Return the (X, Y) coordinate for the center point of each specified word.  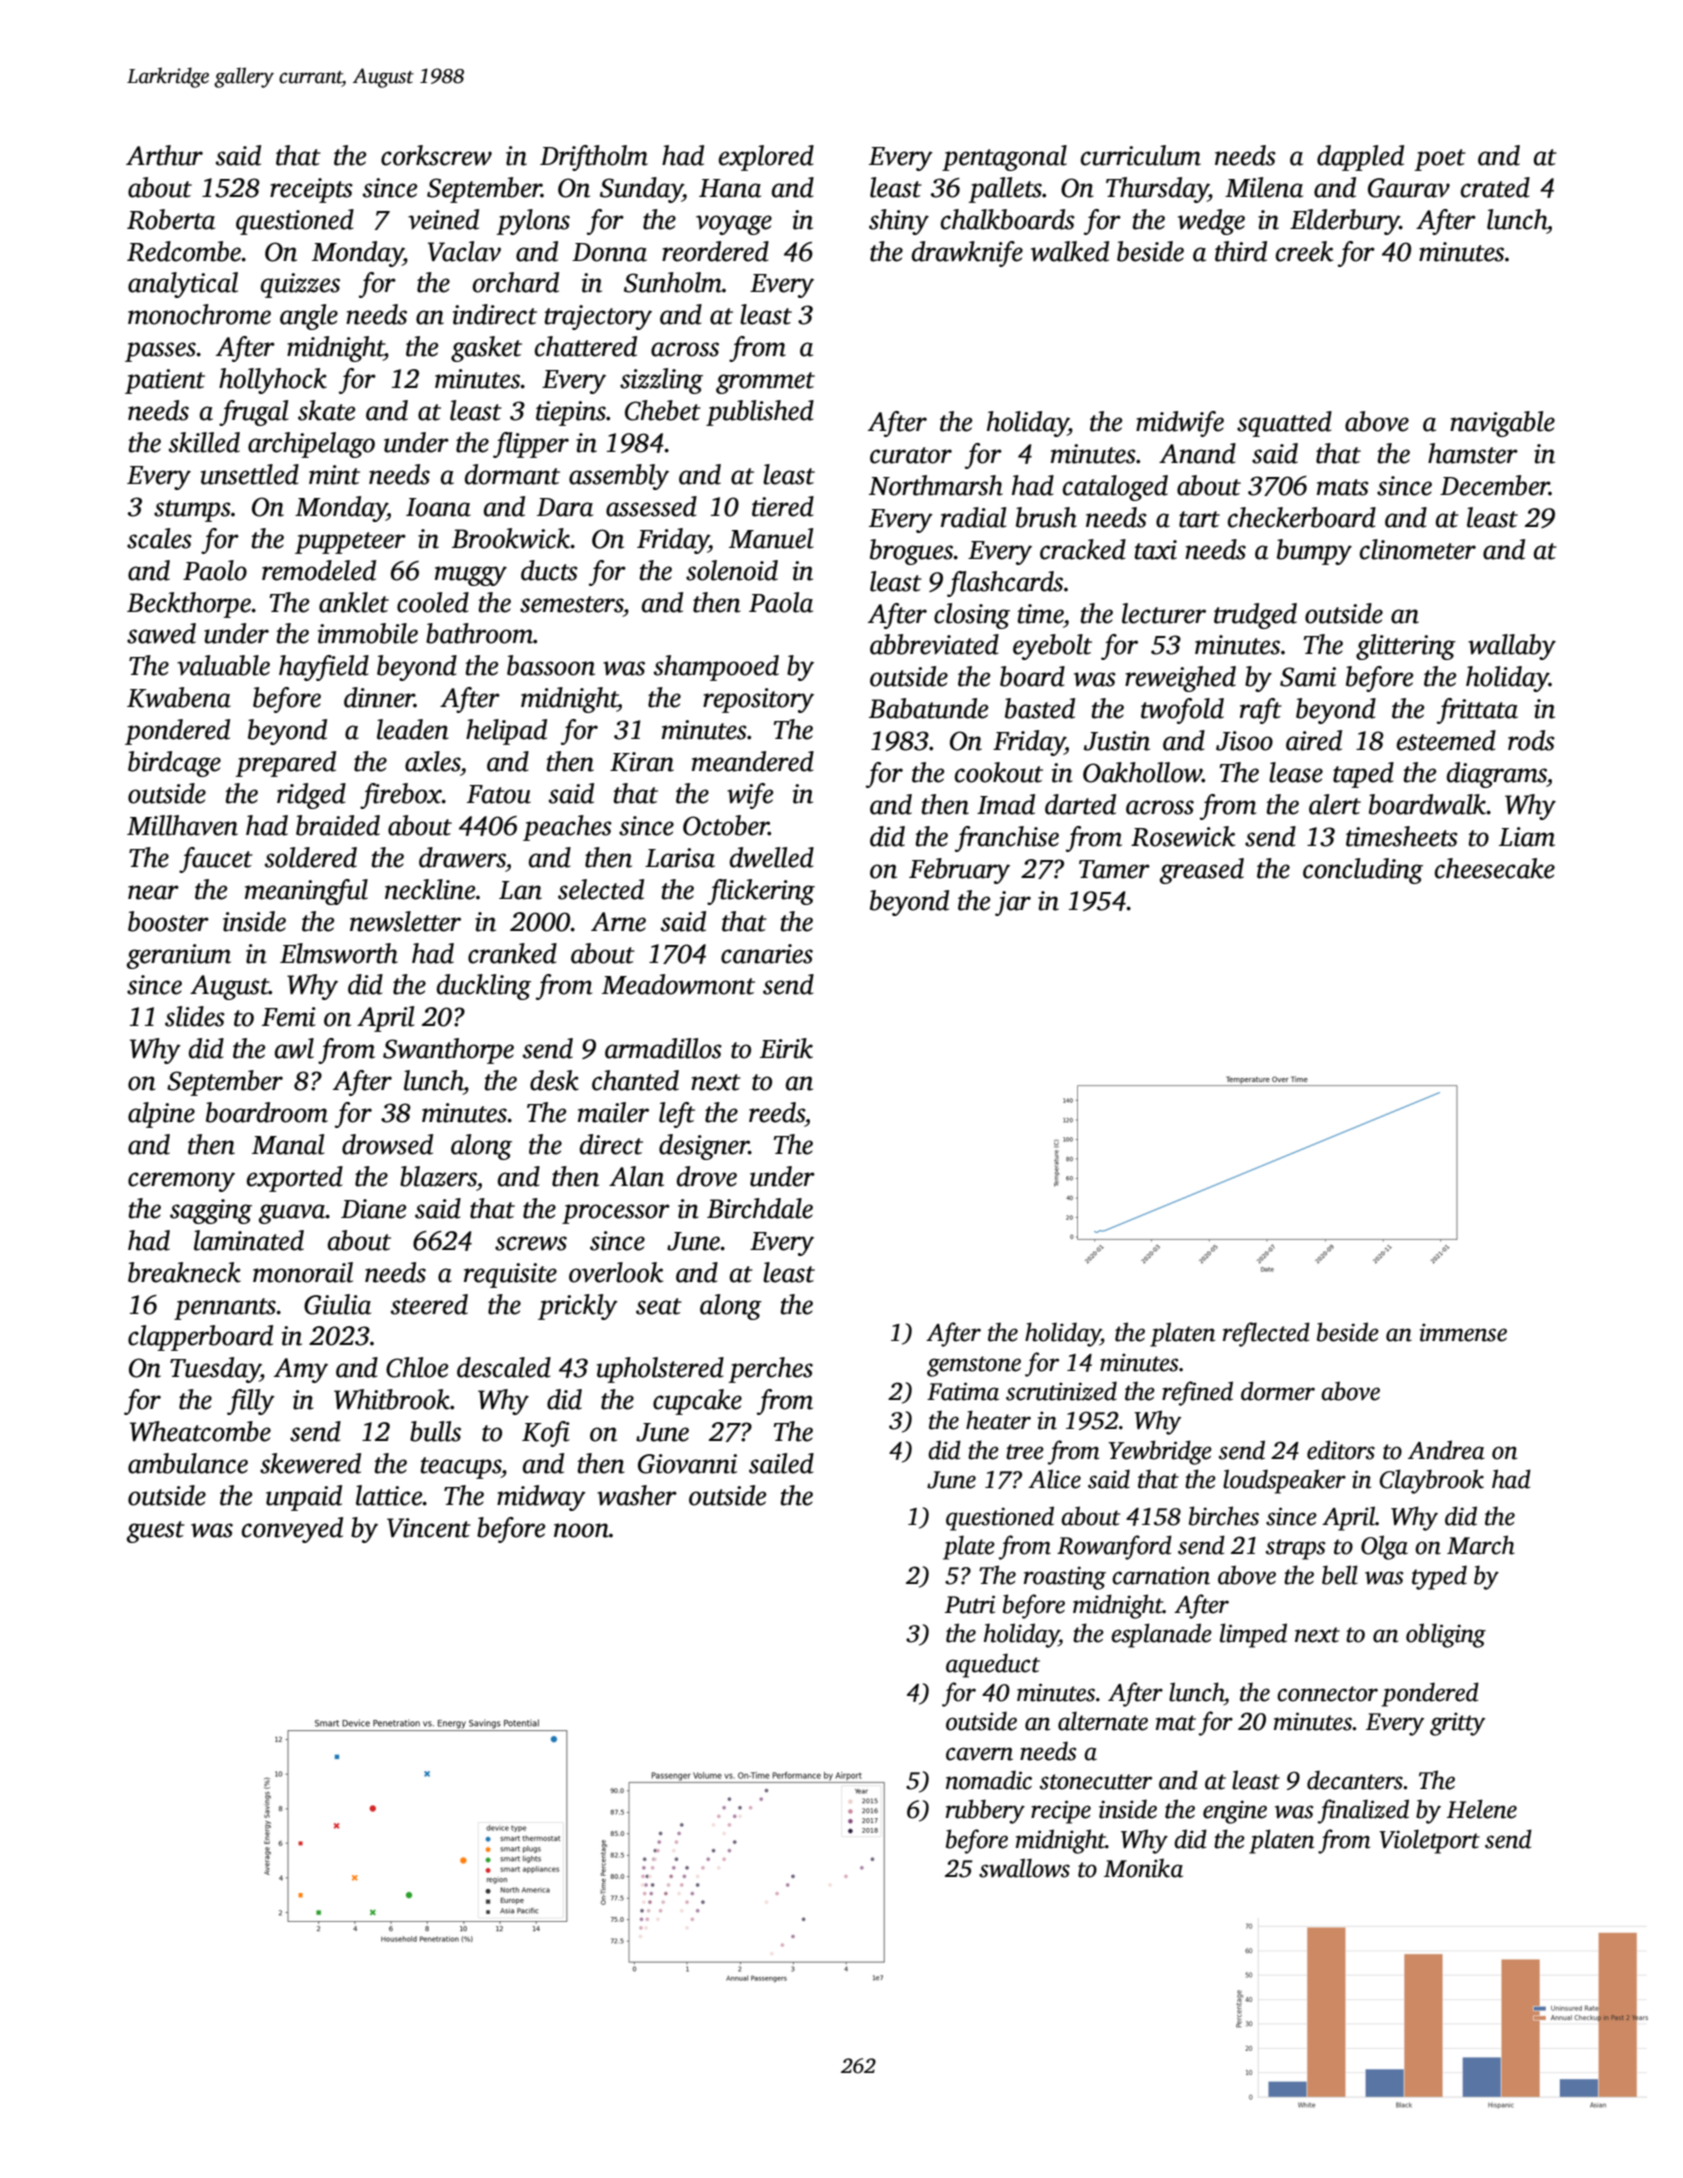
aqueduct (993, 1665)
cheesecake (1495, 868)
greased (1202, 871)
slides (195, 1016)
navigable (1502, 424)
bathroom (479, 633)
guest (156, 1532)
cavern (979, 1754)
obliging (1446, 1635)
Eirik (786, 1048)
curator (911, 455)
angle (309, 317)
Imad (1006, 804)
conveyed (292, 1530)
